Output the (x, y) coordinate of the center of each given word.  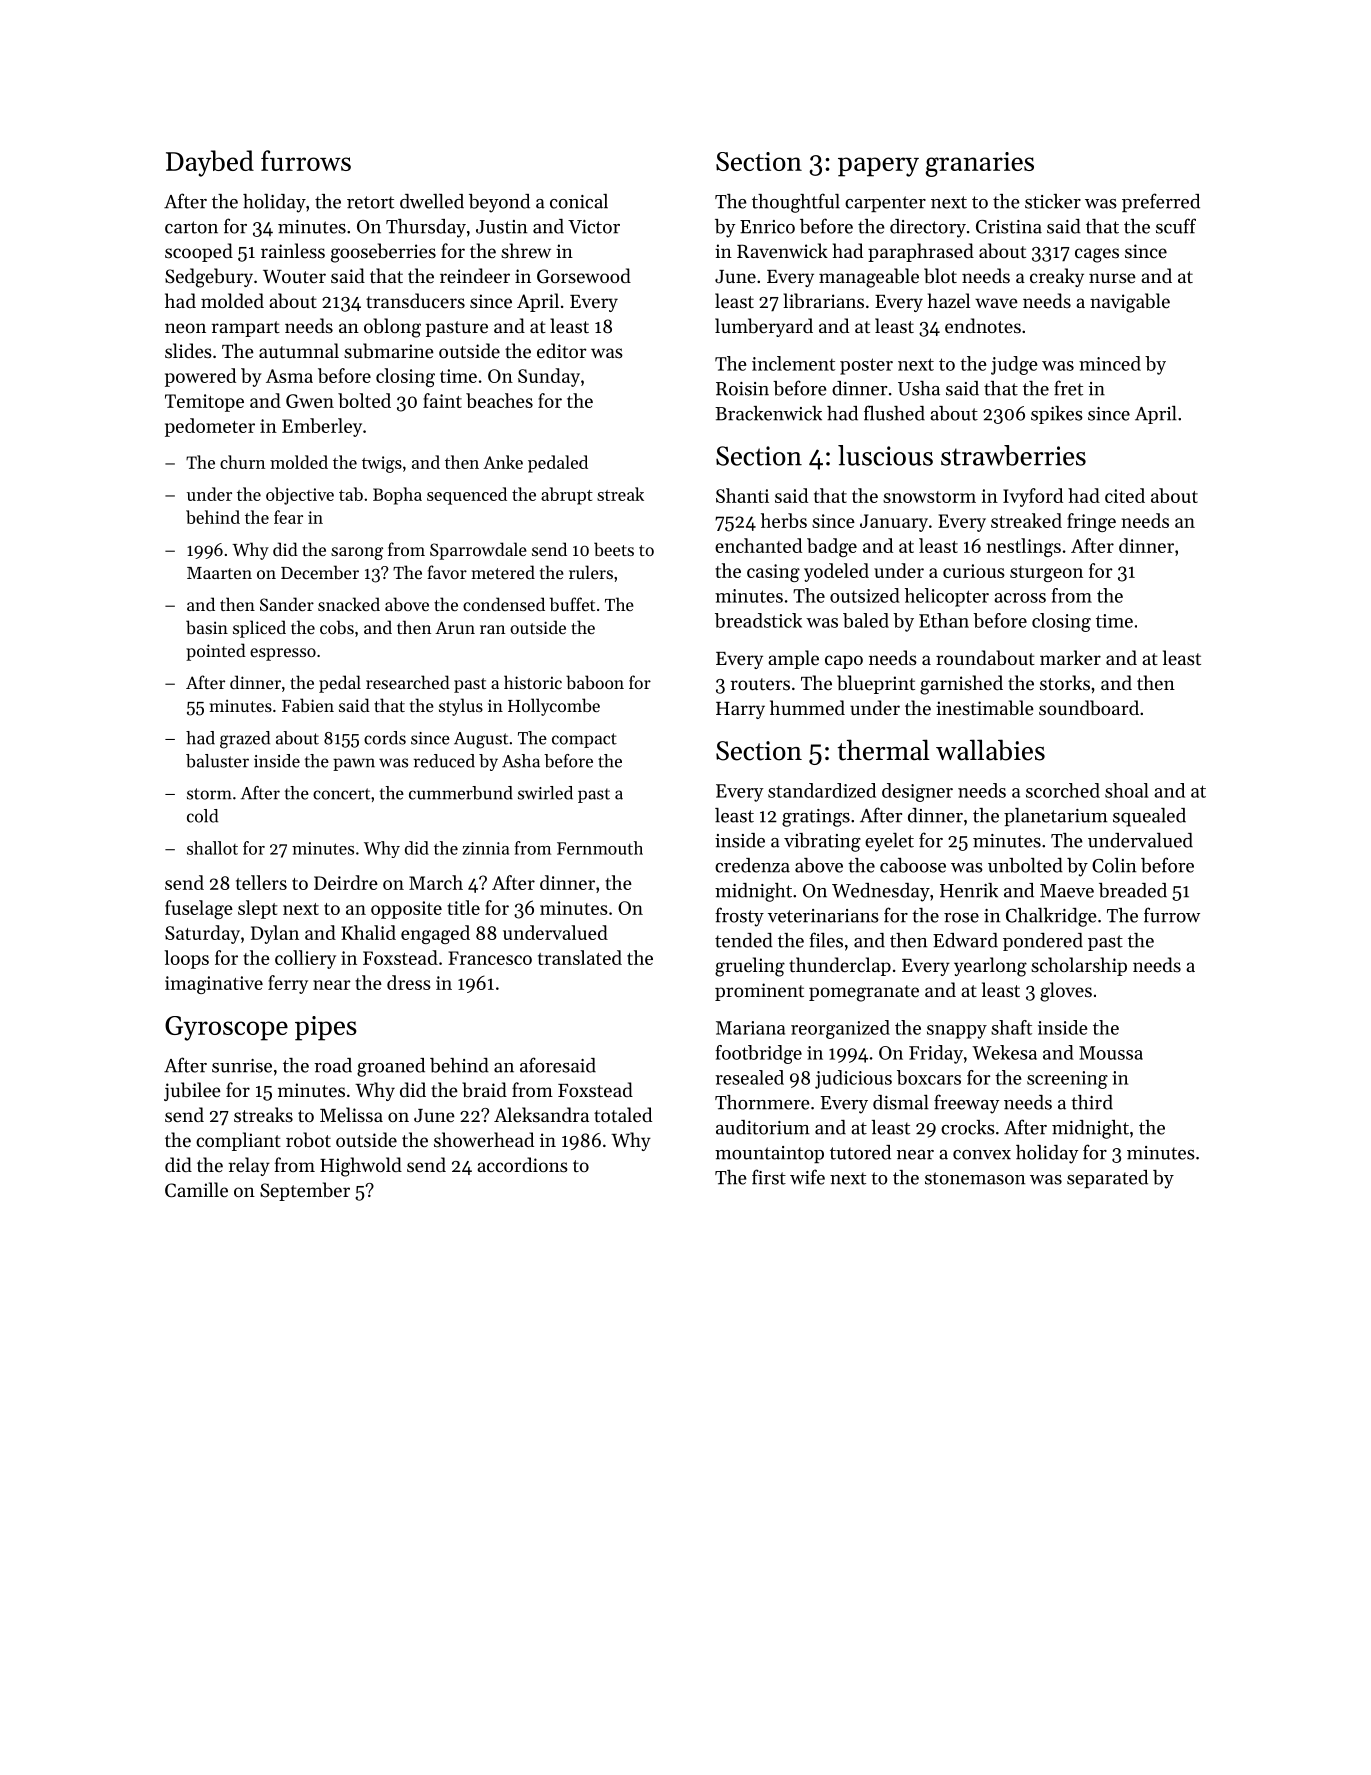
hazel (949, 300)
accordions (522, 1164)
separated (1107, 1179)
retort (370, 202)
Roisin (742, 389)
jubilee (192, 1091)
